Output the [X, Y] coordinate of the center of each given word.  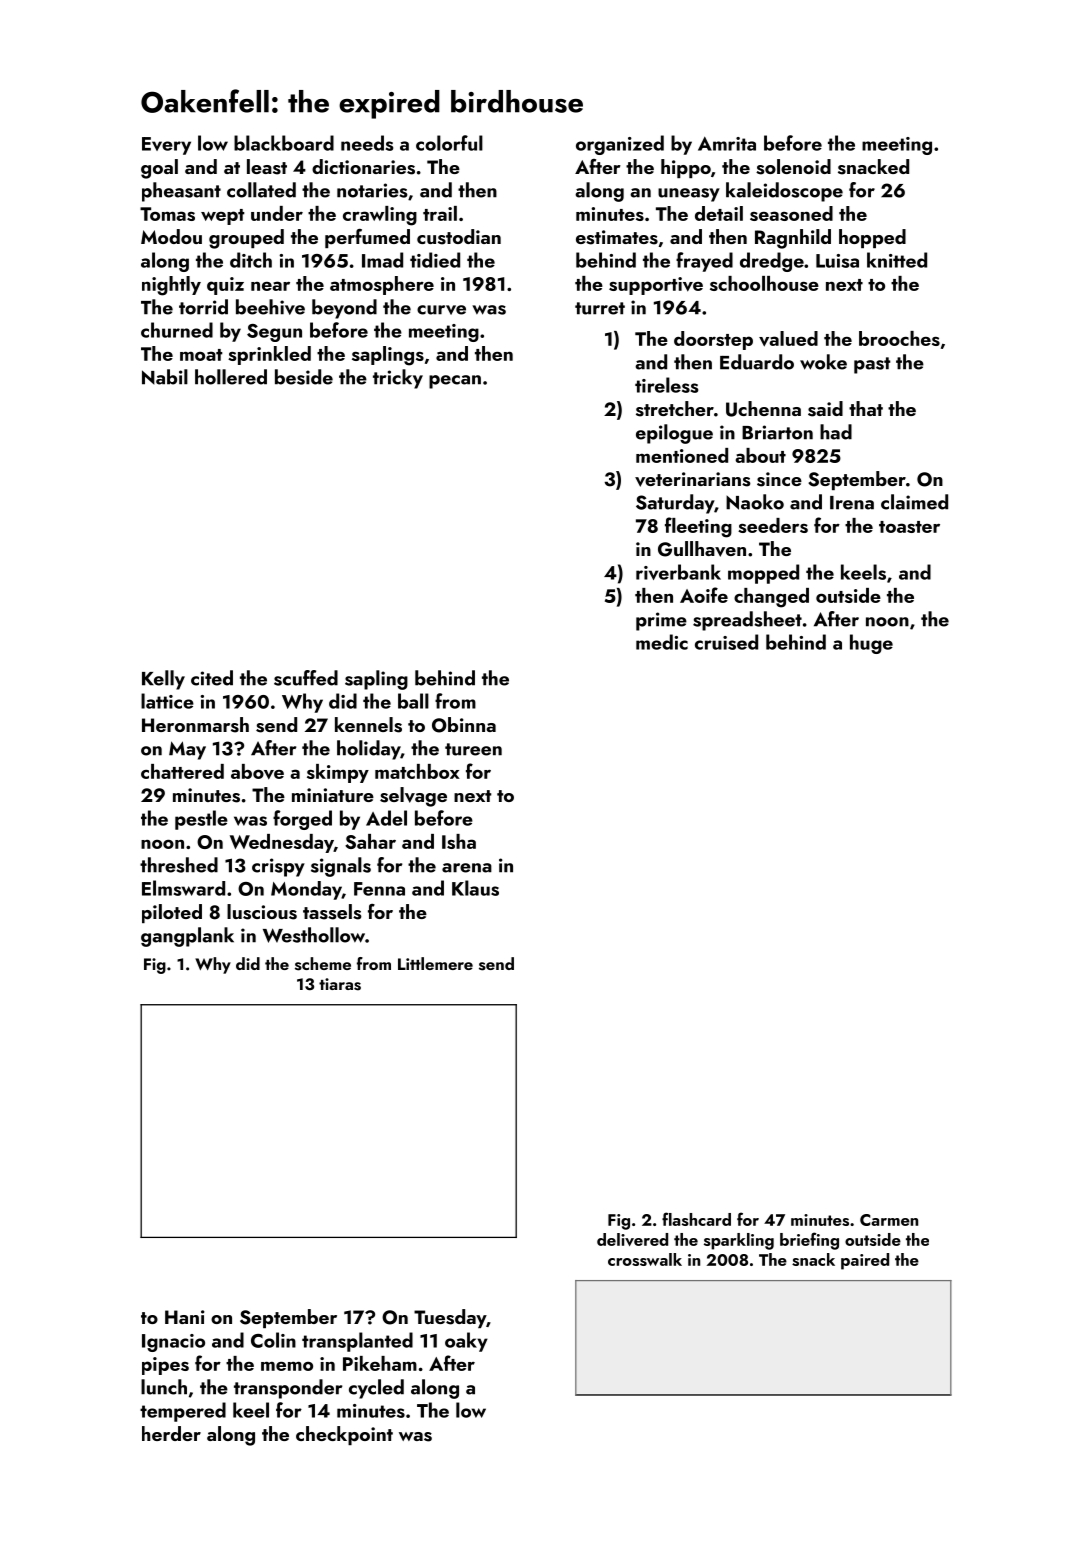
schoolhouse [764, 283]
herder [171, 1433]
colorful [449, 143]
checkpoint [344, 1435]
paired [865, 1261]
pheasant [181, 192]
